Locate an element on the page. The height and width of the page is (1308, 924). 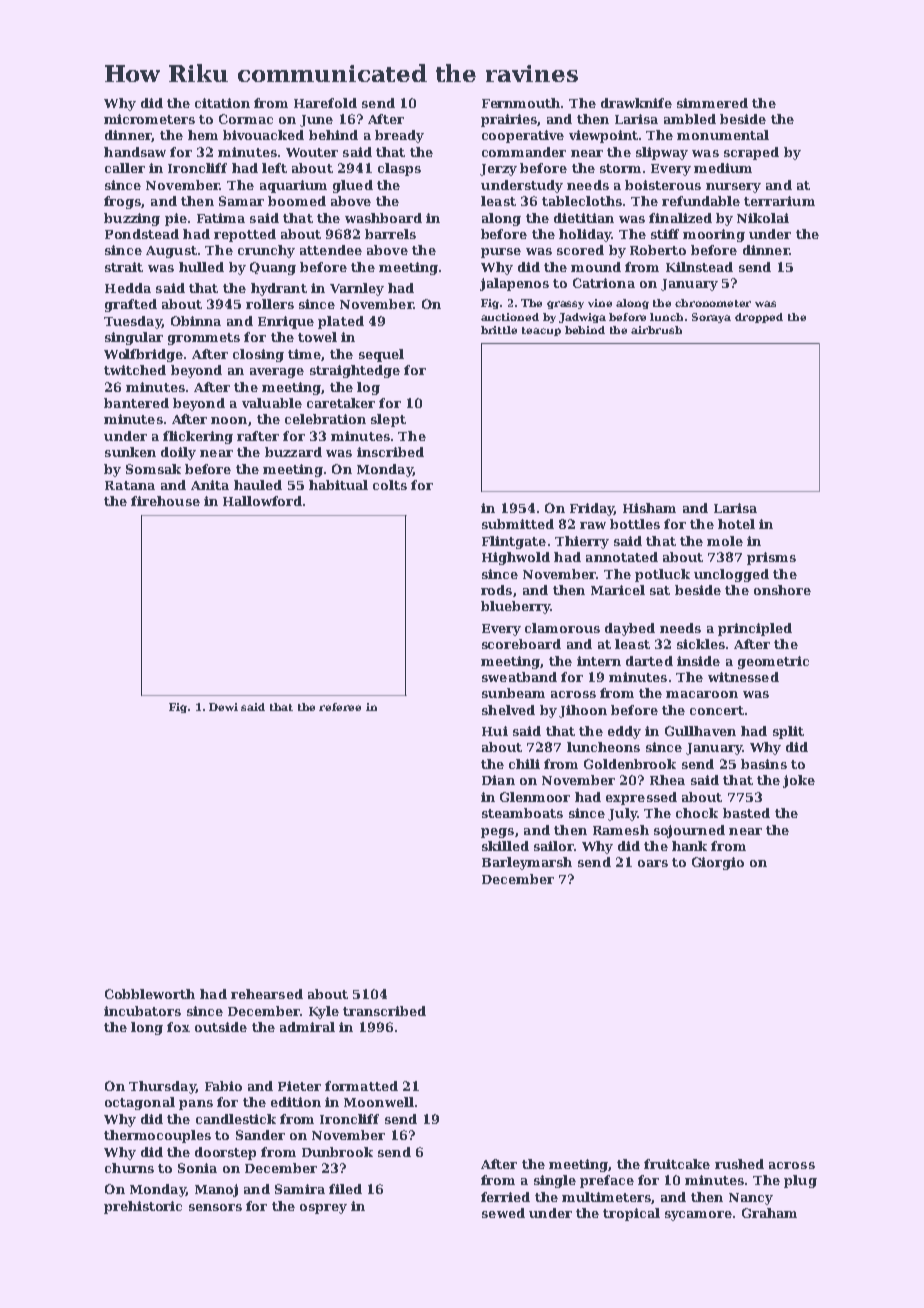
Giorgio is located at coordinates (718, 863).
